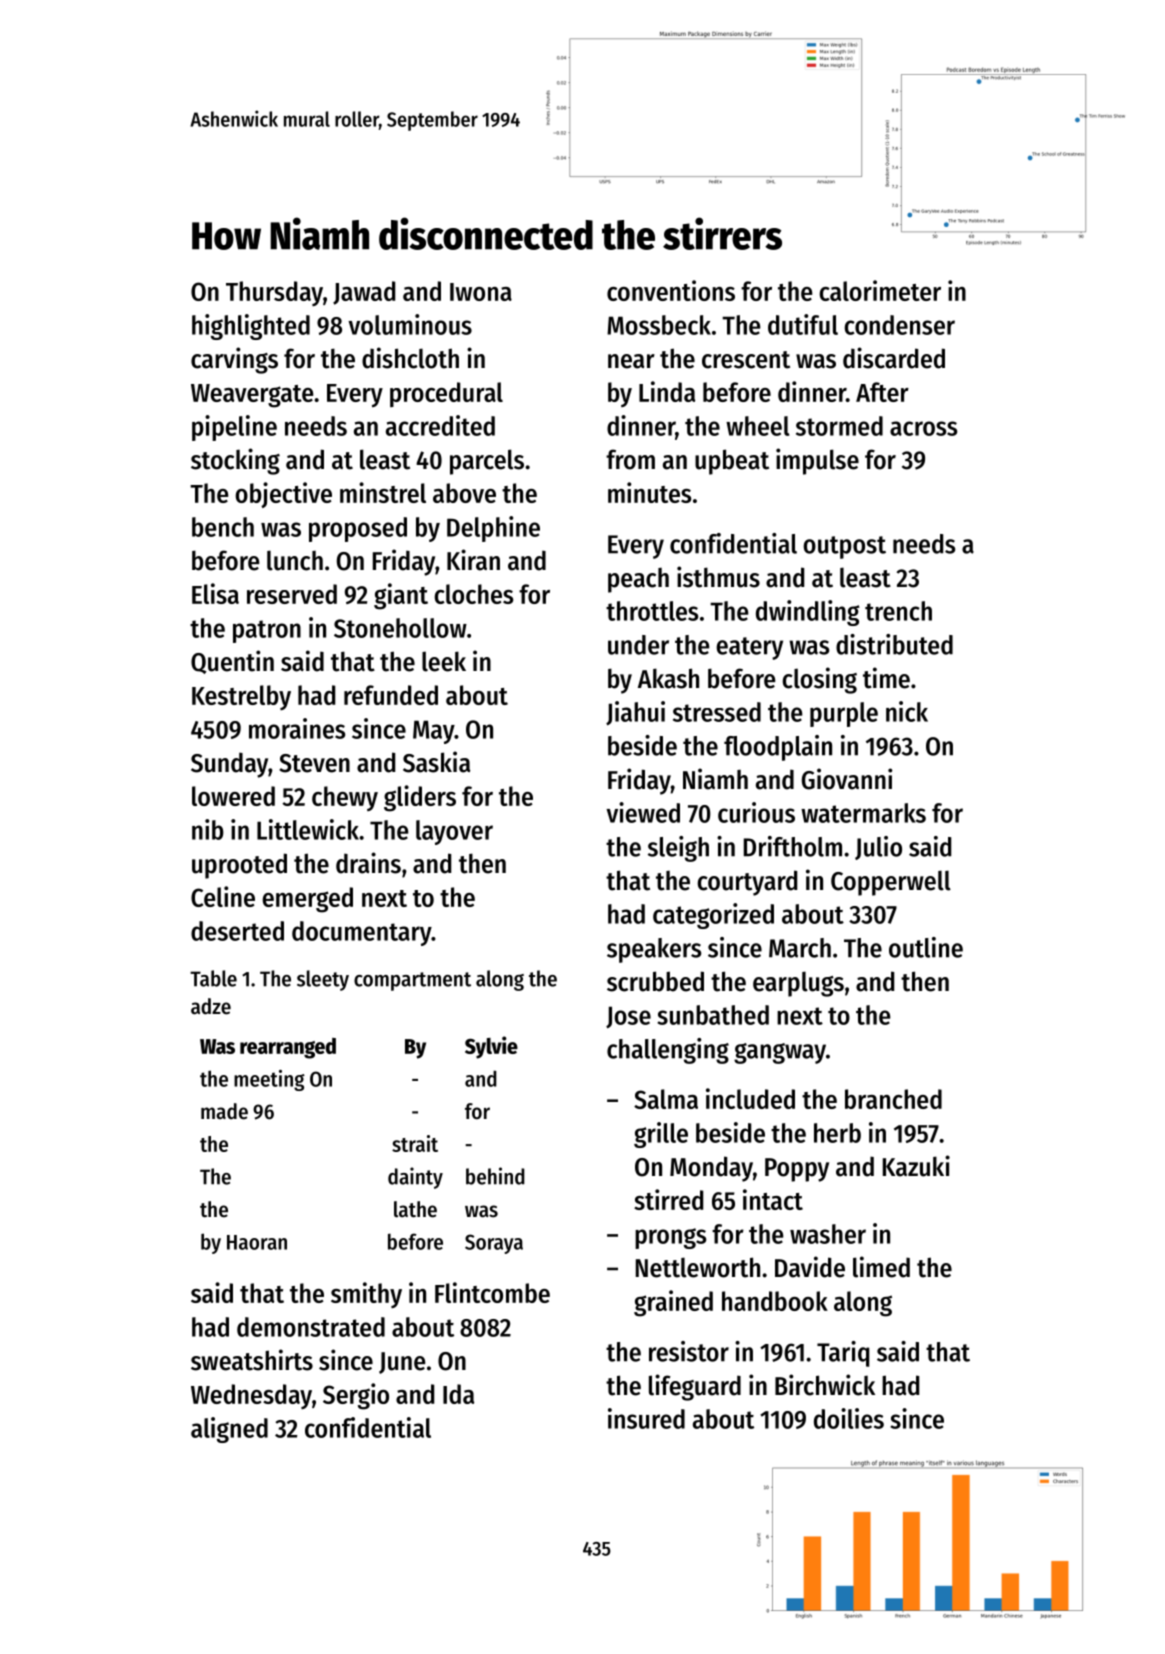 The image size is (1165, 1654). Describe the element at coordinates (252, 1360) in the screenshot. I see `sweatshirts` at that location.
